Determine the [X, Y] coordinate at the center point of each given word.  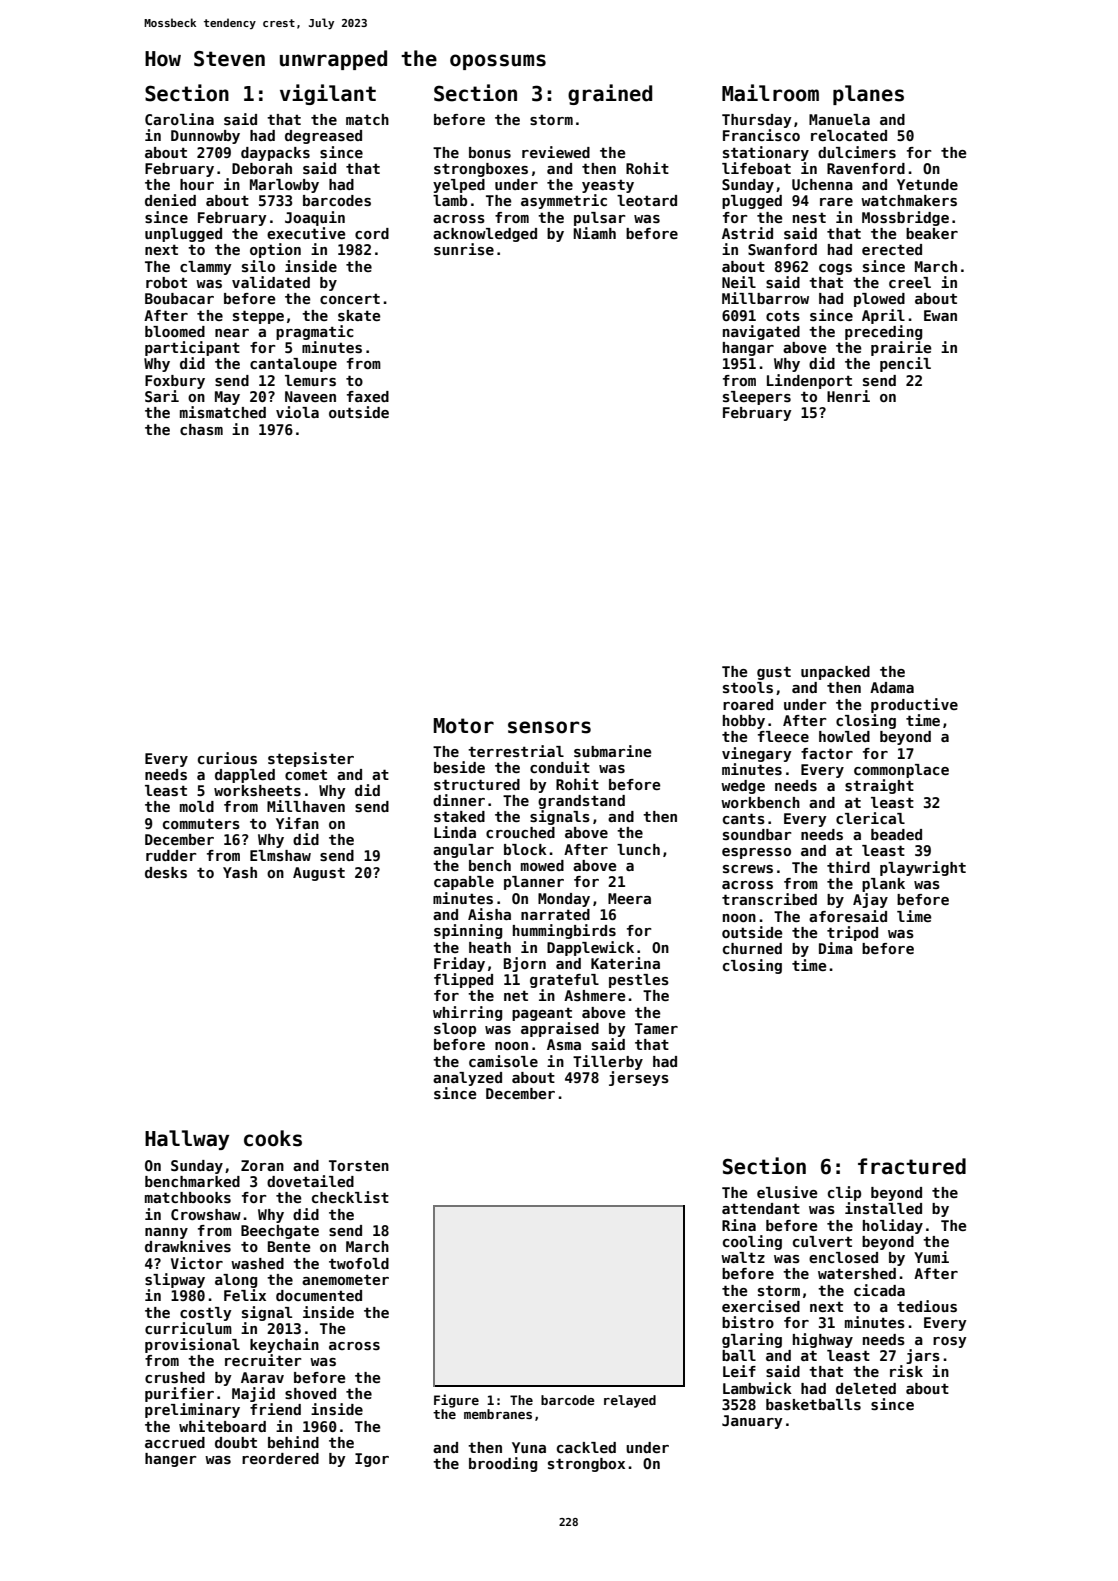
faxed [368, 396]
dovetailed [310, 1181]
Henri [848, 396]
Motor [464, 726]
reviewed [556, 152]
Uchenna [822, 184]
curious [227, 758]
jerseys [639, 1078]
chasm [201, 429]
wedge [743, 787]
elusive [787, 1192]
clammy [206, 268]
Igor [372, 1460]
